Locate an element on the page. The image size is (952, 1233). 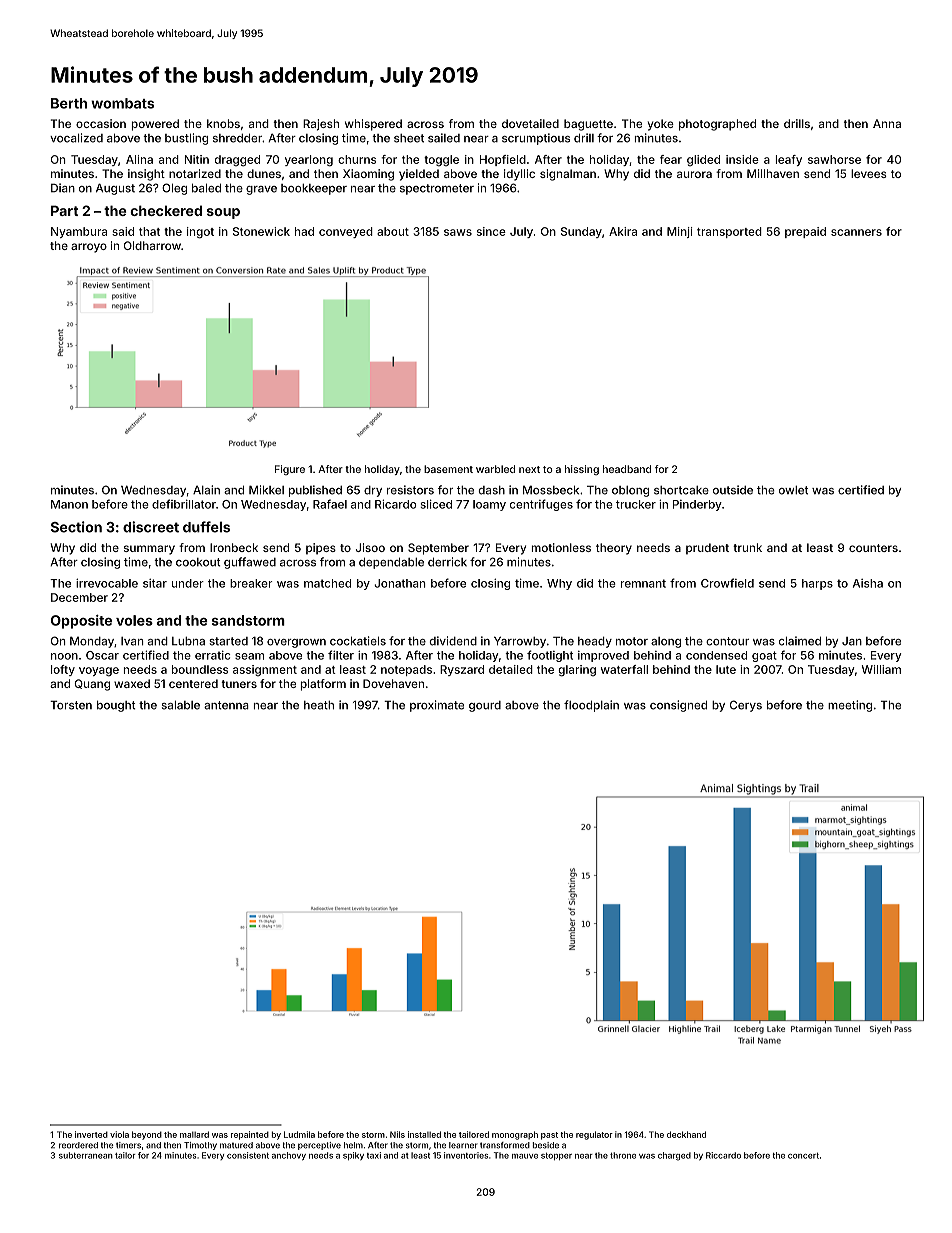
prepaid is located at coordinates (805, 232).
